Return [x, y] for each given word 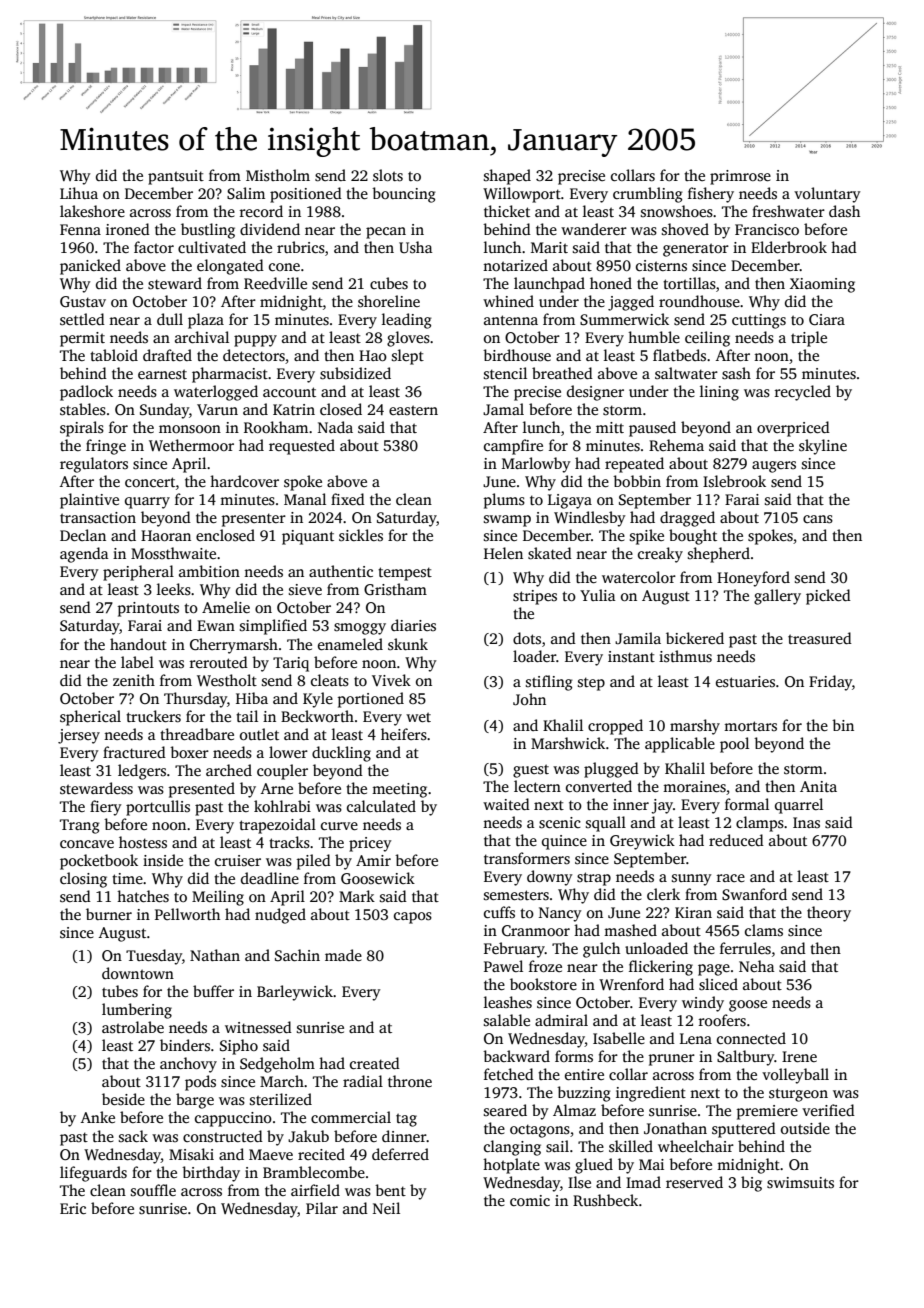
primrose [740, 177]
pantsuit [176, 177]
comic [530, 1200]
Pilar [322, 1208]
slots [388, 175]
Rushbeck [605, 1200]
